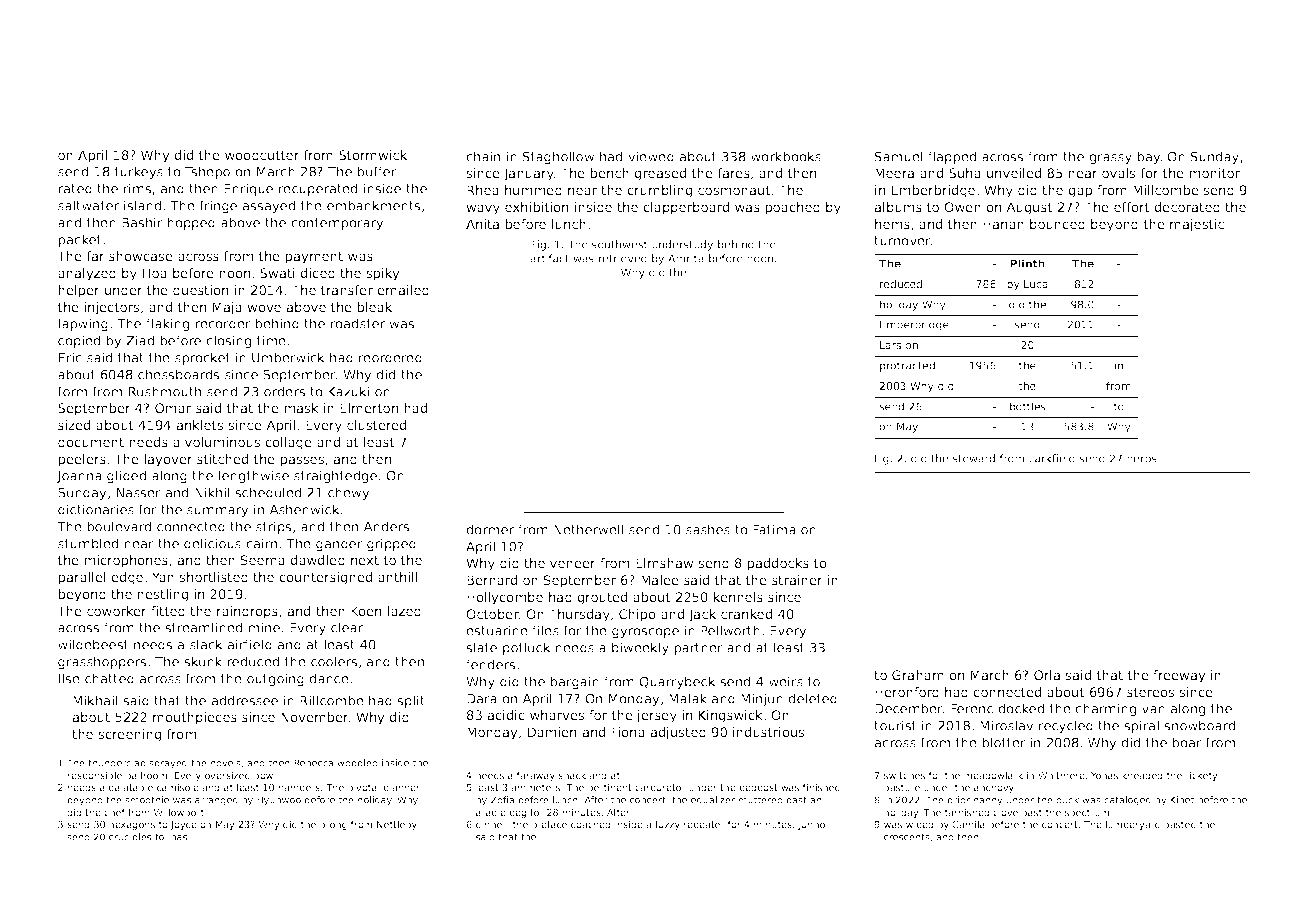 The height and width of the screenshot is (924, 1308). What do you see at coordinates (1014, 173) in the screenshot?
I see `unveiled` at bounding box center [1014, 173].
